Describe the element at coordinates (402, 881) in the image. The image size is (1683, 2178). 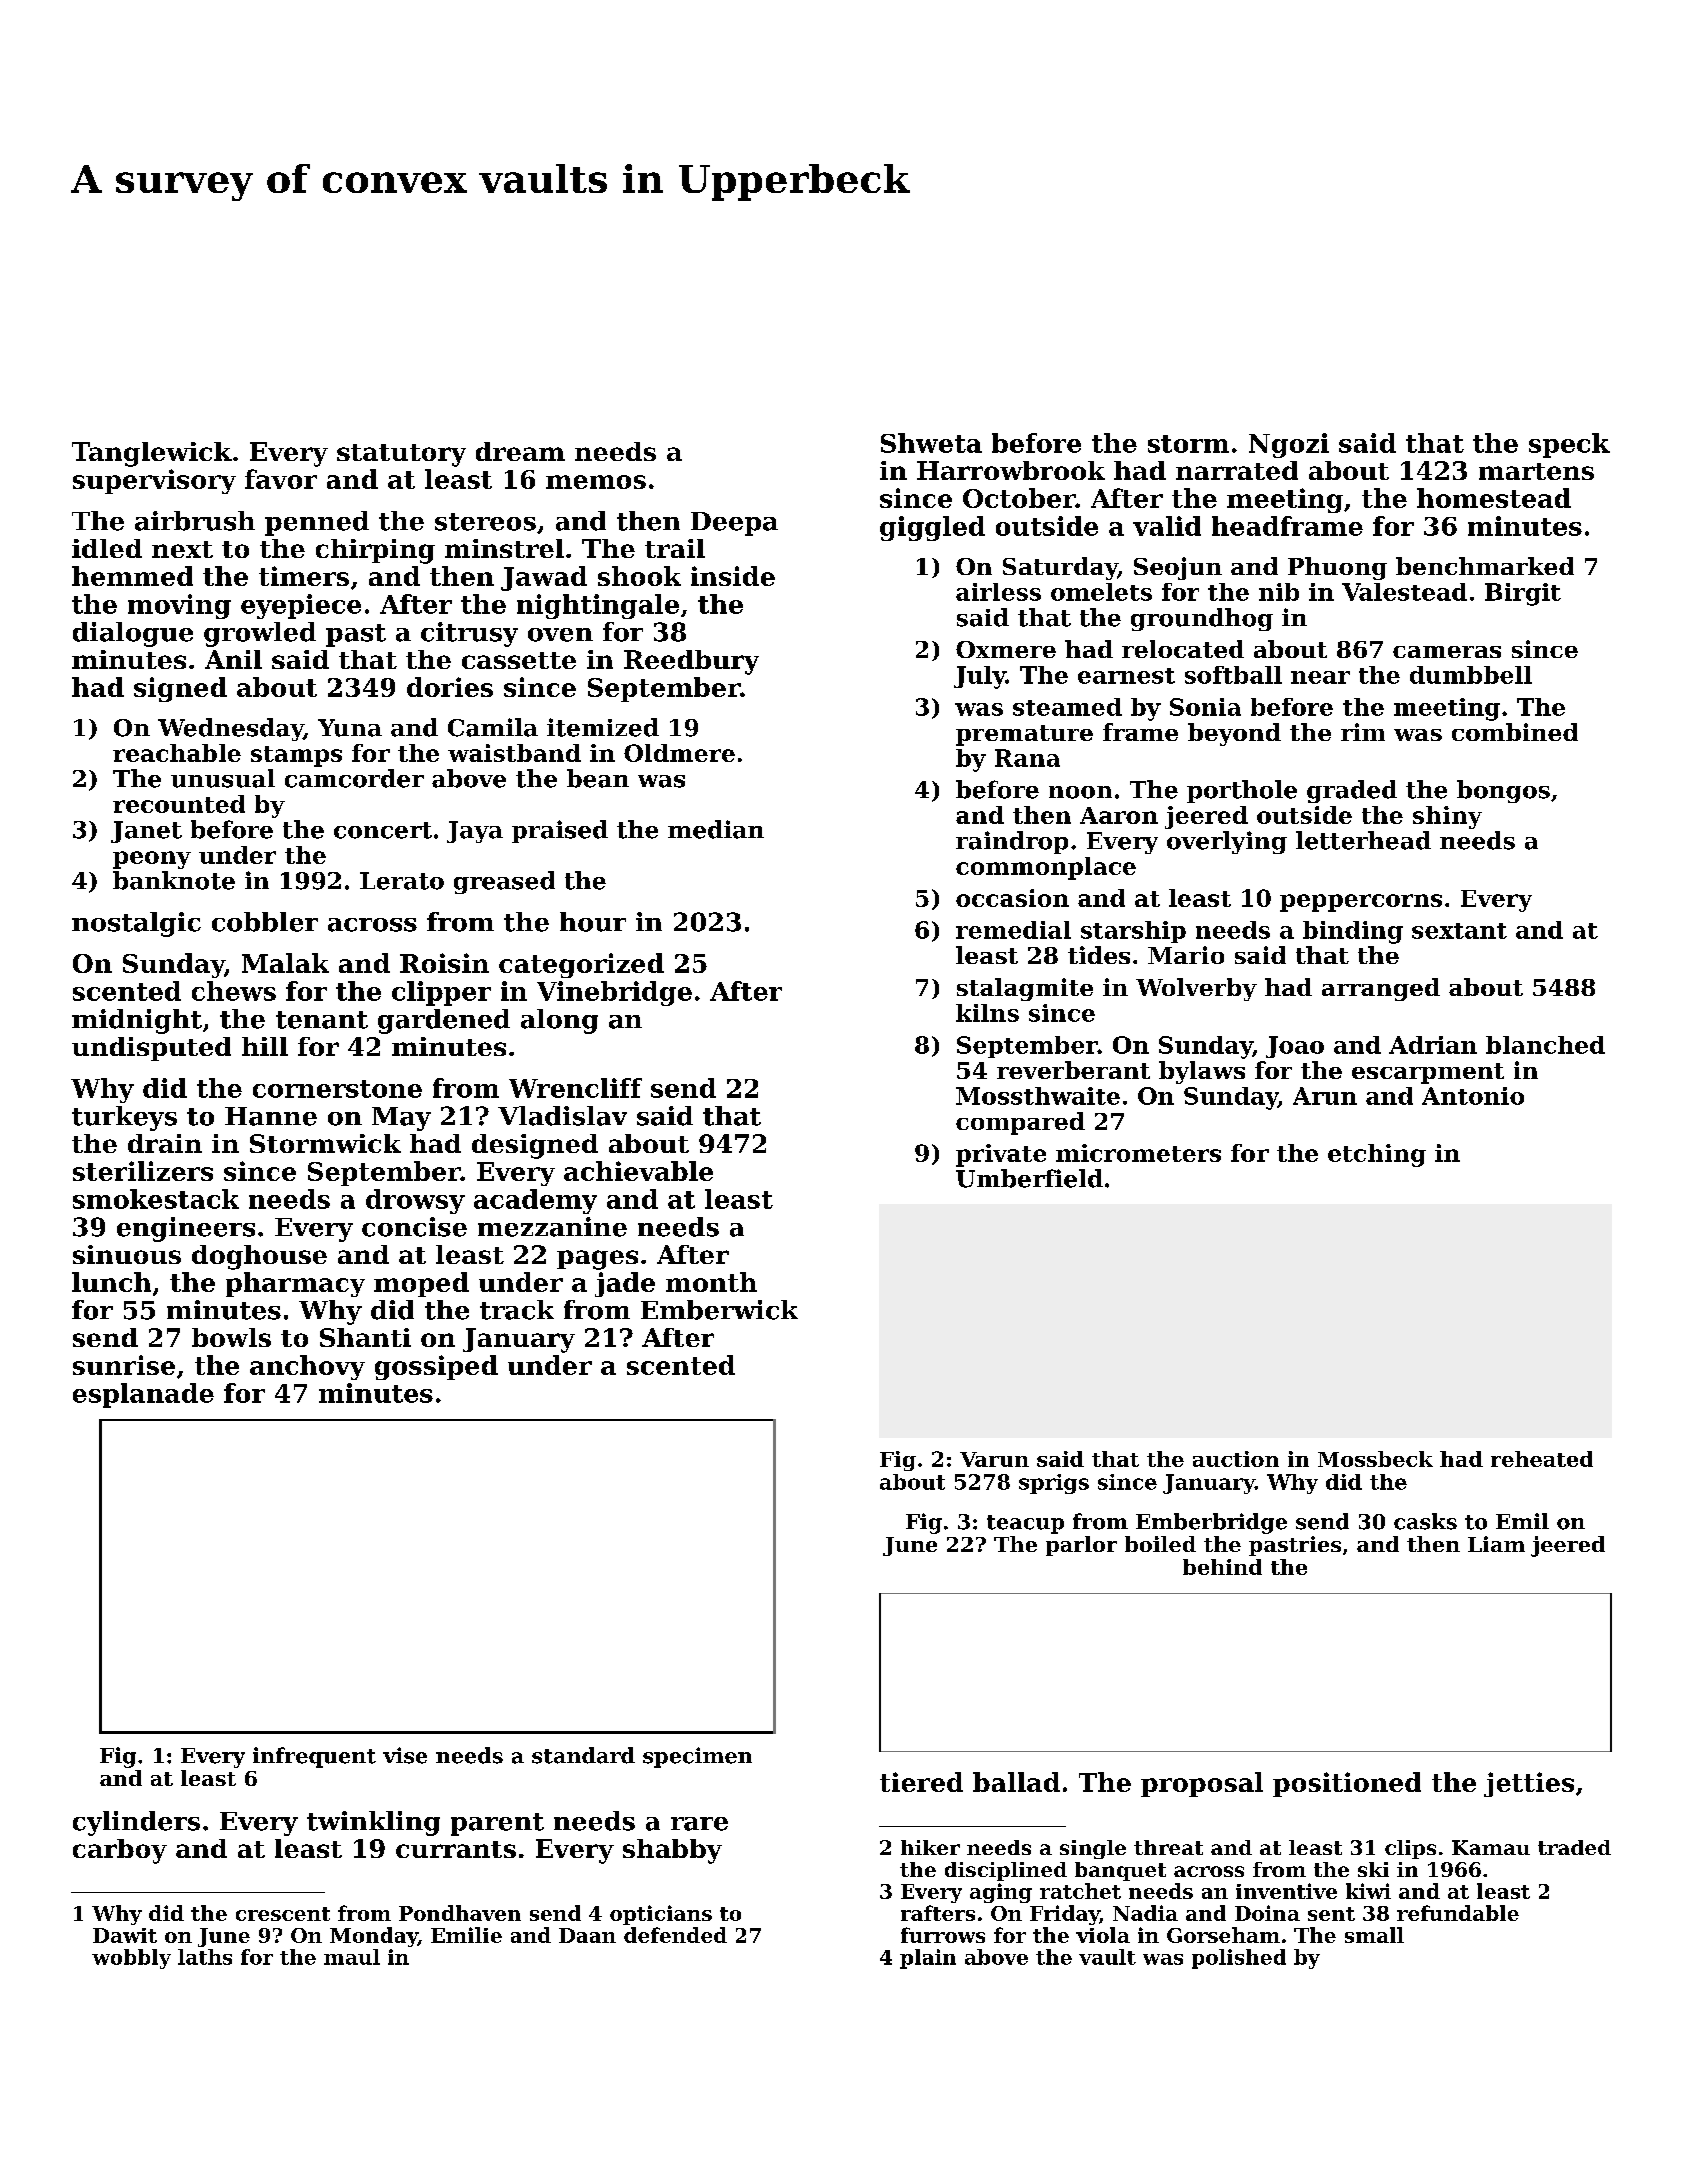
I see `Lerato` at that location.
